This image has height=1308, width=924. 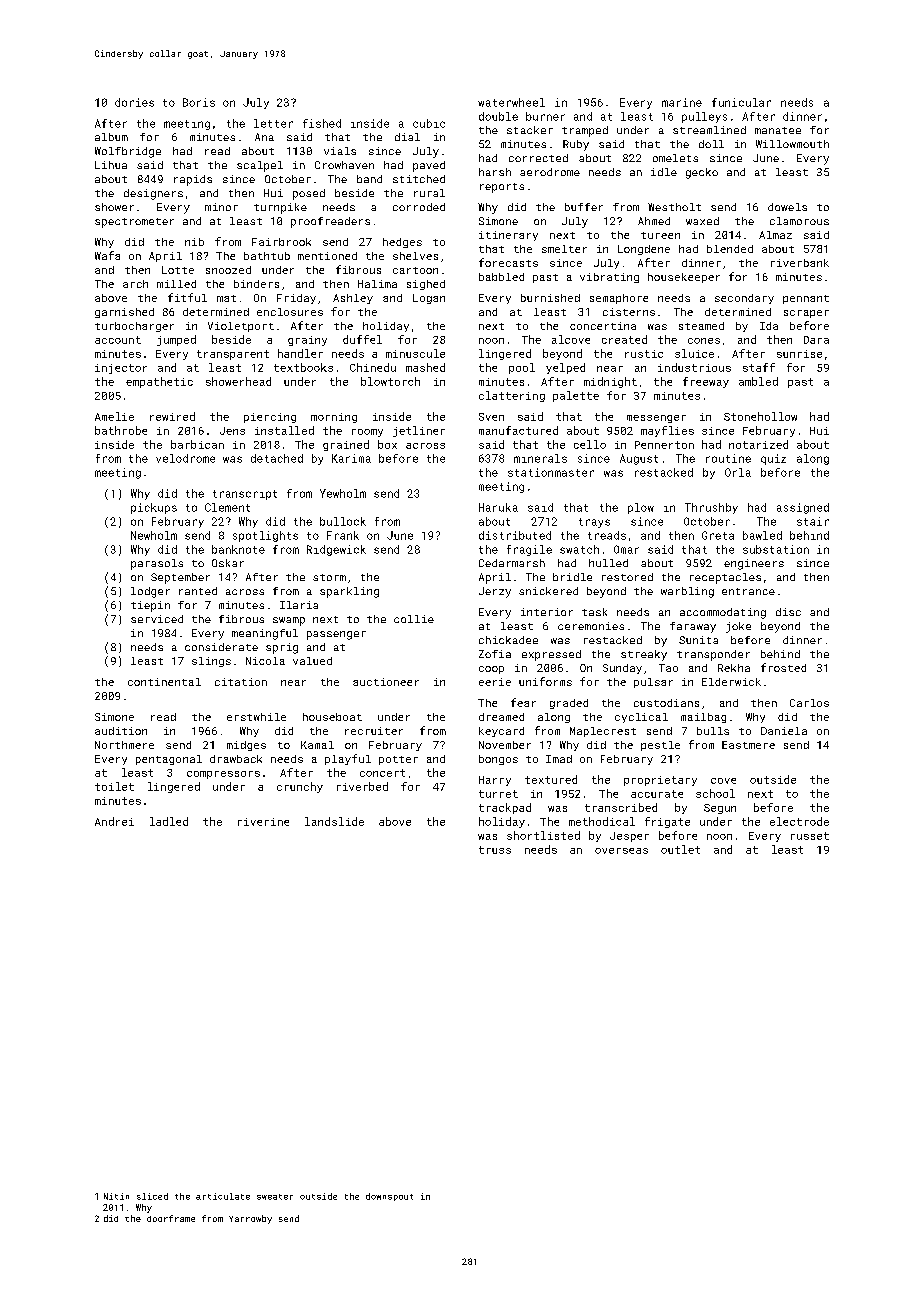 What do you see at coordinates (232, 431) in the image?
I see `Jens` at bounding box center [232, 431].
